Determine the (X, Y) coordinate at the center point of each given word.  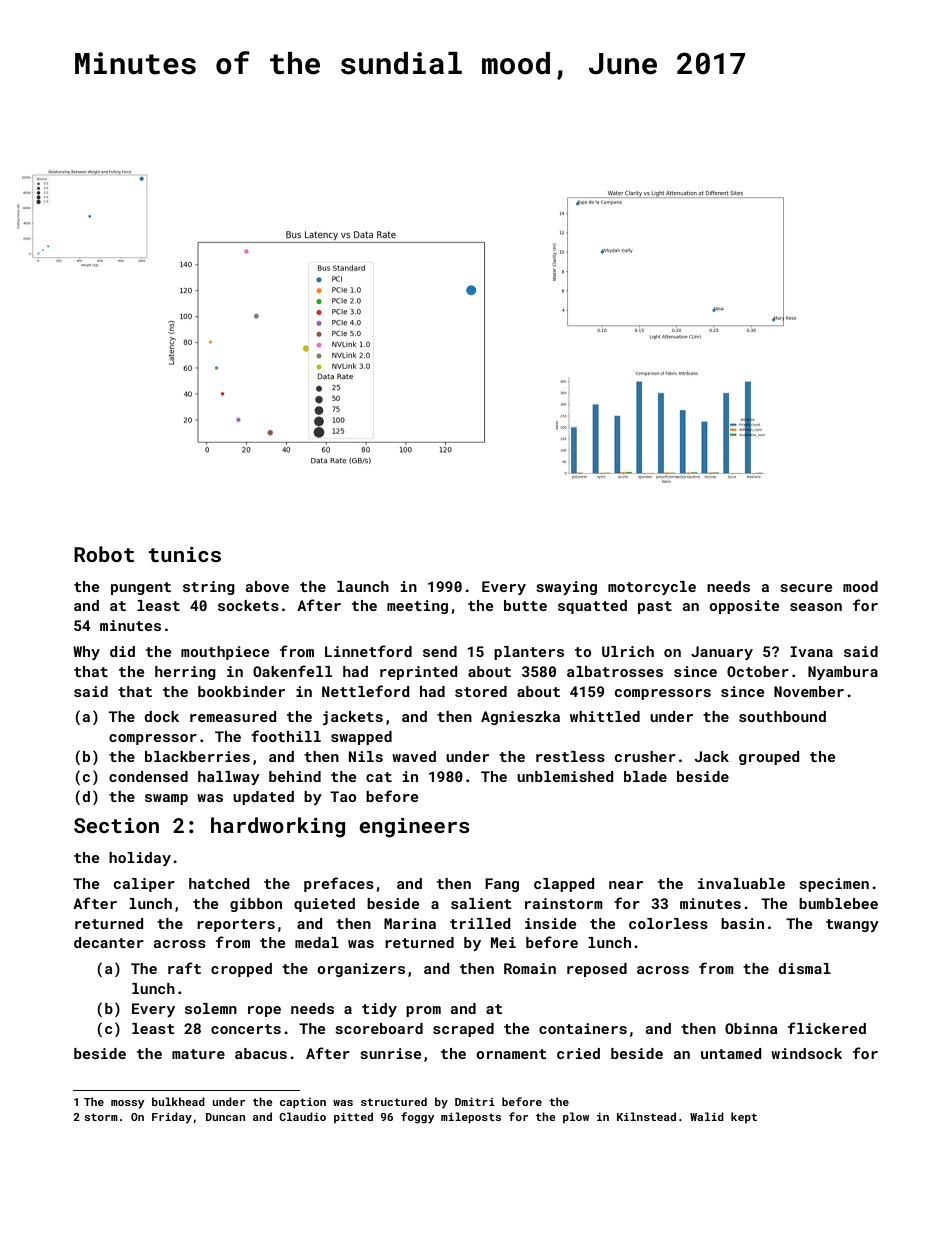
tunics (185, 554)
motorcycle (652, 588)
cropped (241, 970)
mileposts (471, 1118)
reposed (597, 970)
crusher (645, 756)
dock (161, 716)
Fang (502, 885)
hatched (219, 883)
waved (414, 756)
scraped (463, 1030)
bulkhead (178, 1101)
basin (742, 923)
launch (363, 586)
